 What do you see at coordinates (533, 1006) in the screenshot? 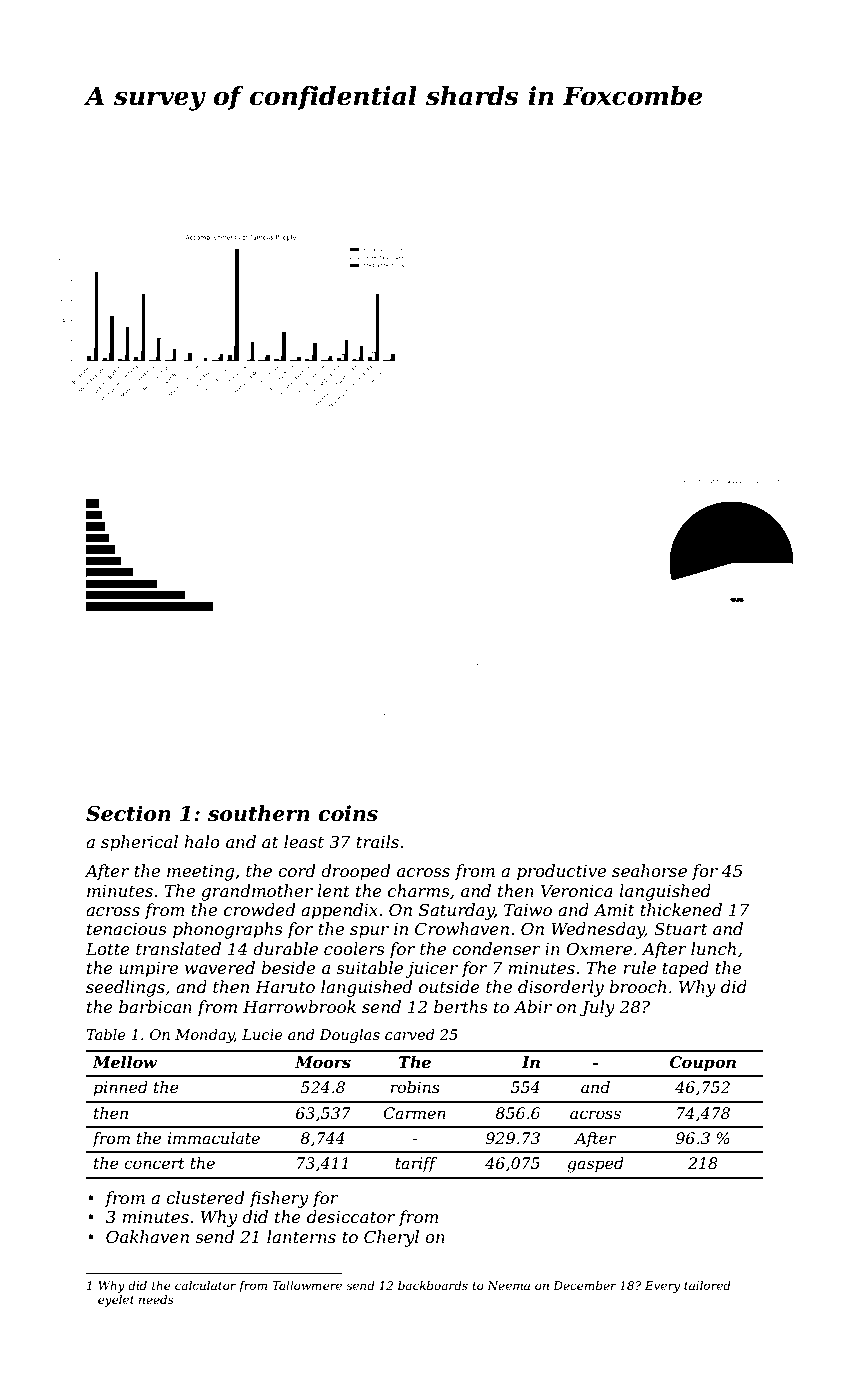
I see `Abir` at bounding box center [533, 1006].
